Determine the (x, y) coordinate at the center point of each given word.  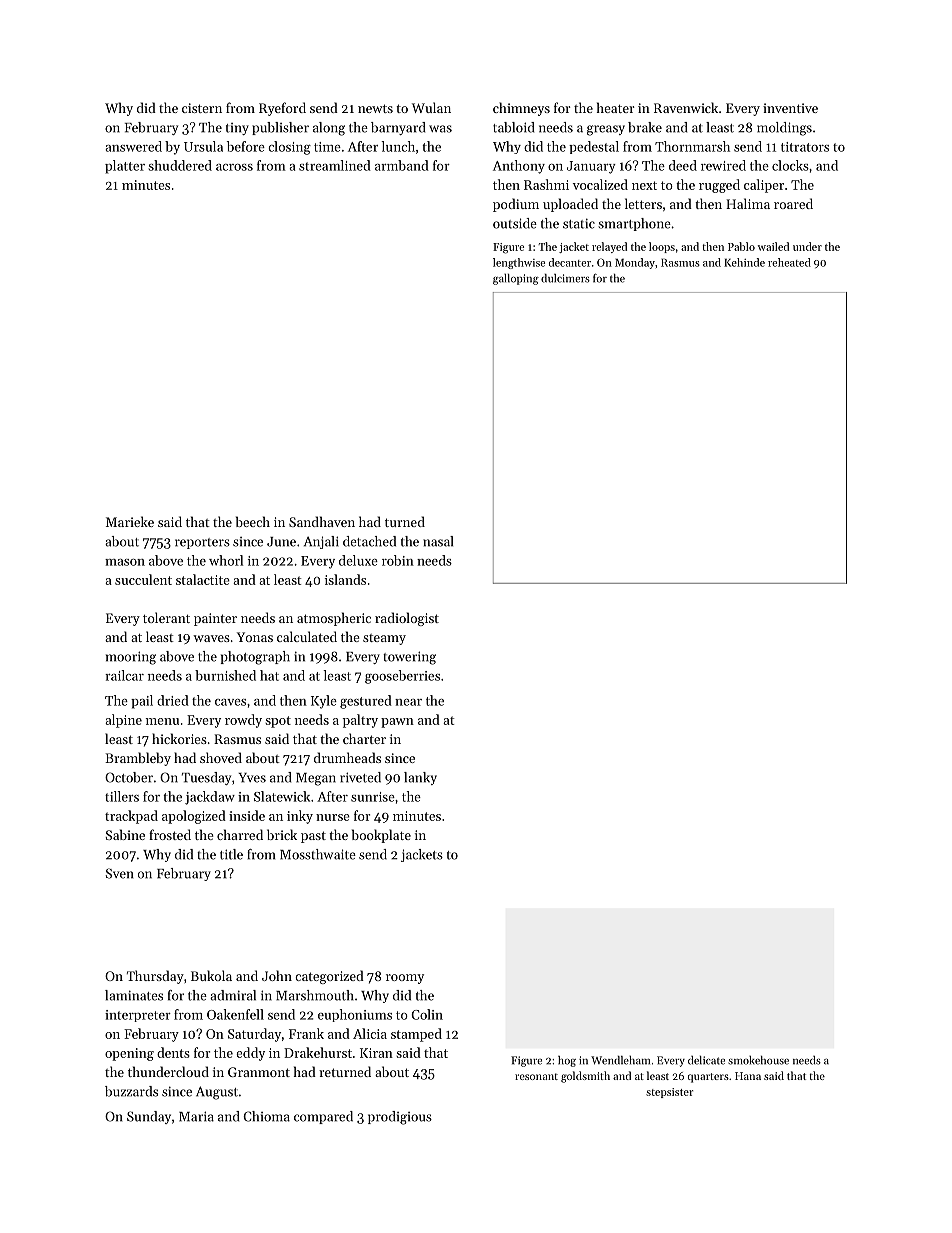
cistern (202, 108)
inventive (790, 108)
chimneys (521, 109)
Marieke (130, 521)
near (408, 702)
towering (409, 658)
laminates (134, 995)
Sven (120, 873)
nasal (438, 541)
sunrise (373, 797)
